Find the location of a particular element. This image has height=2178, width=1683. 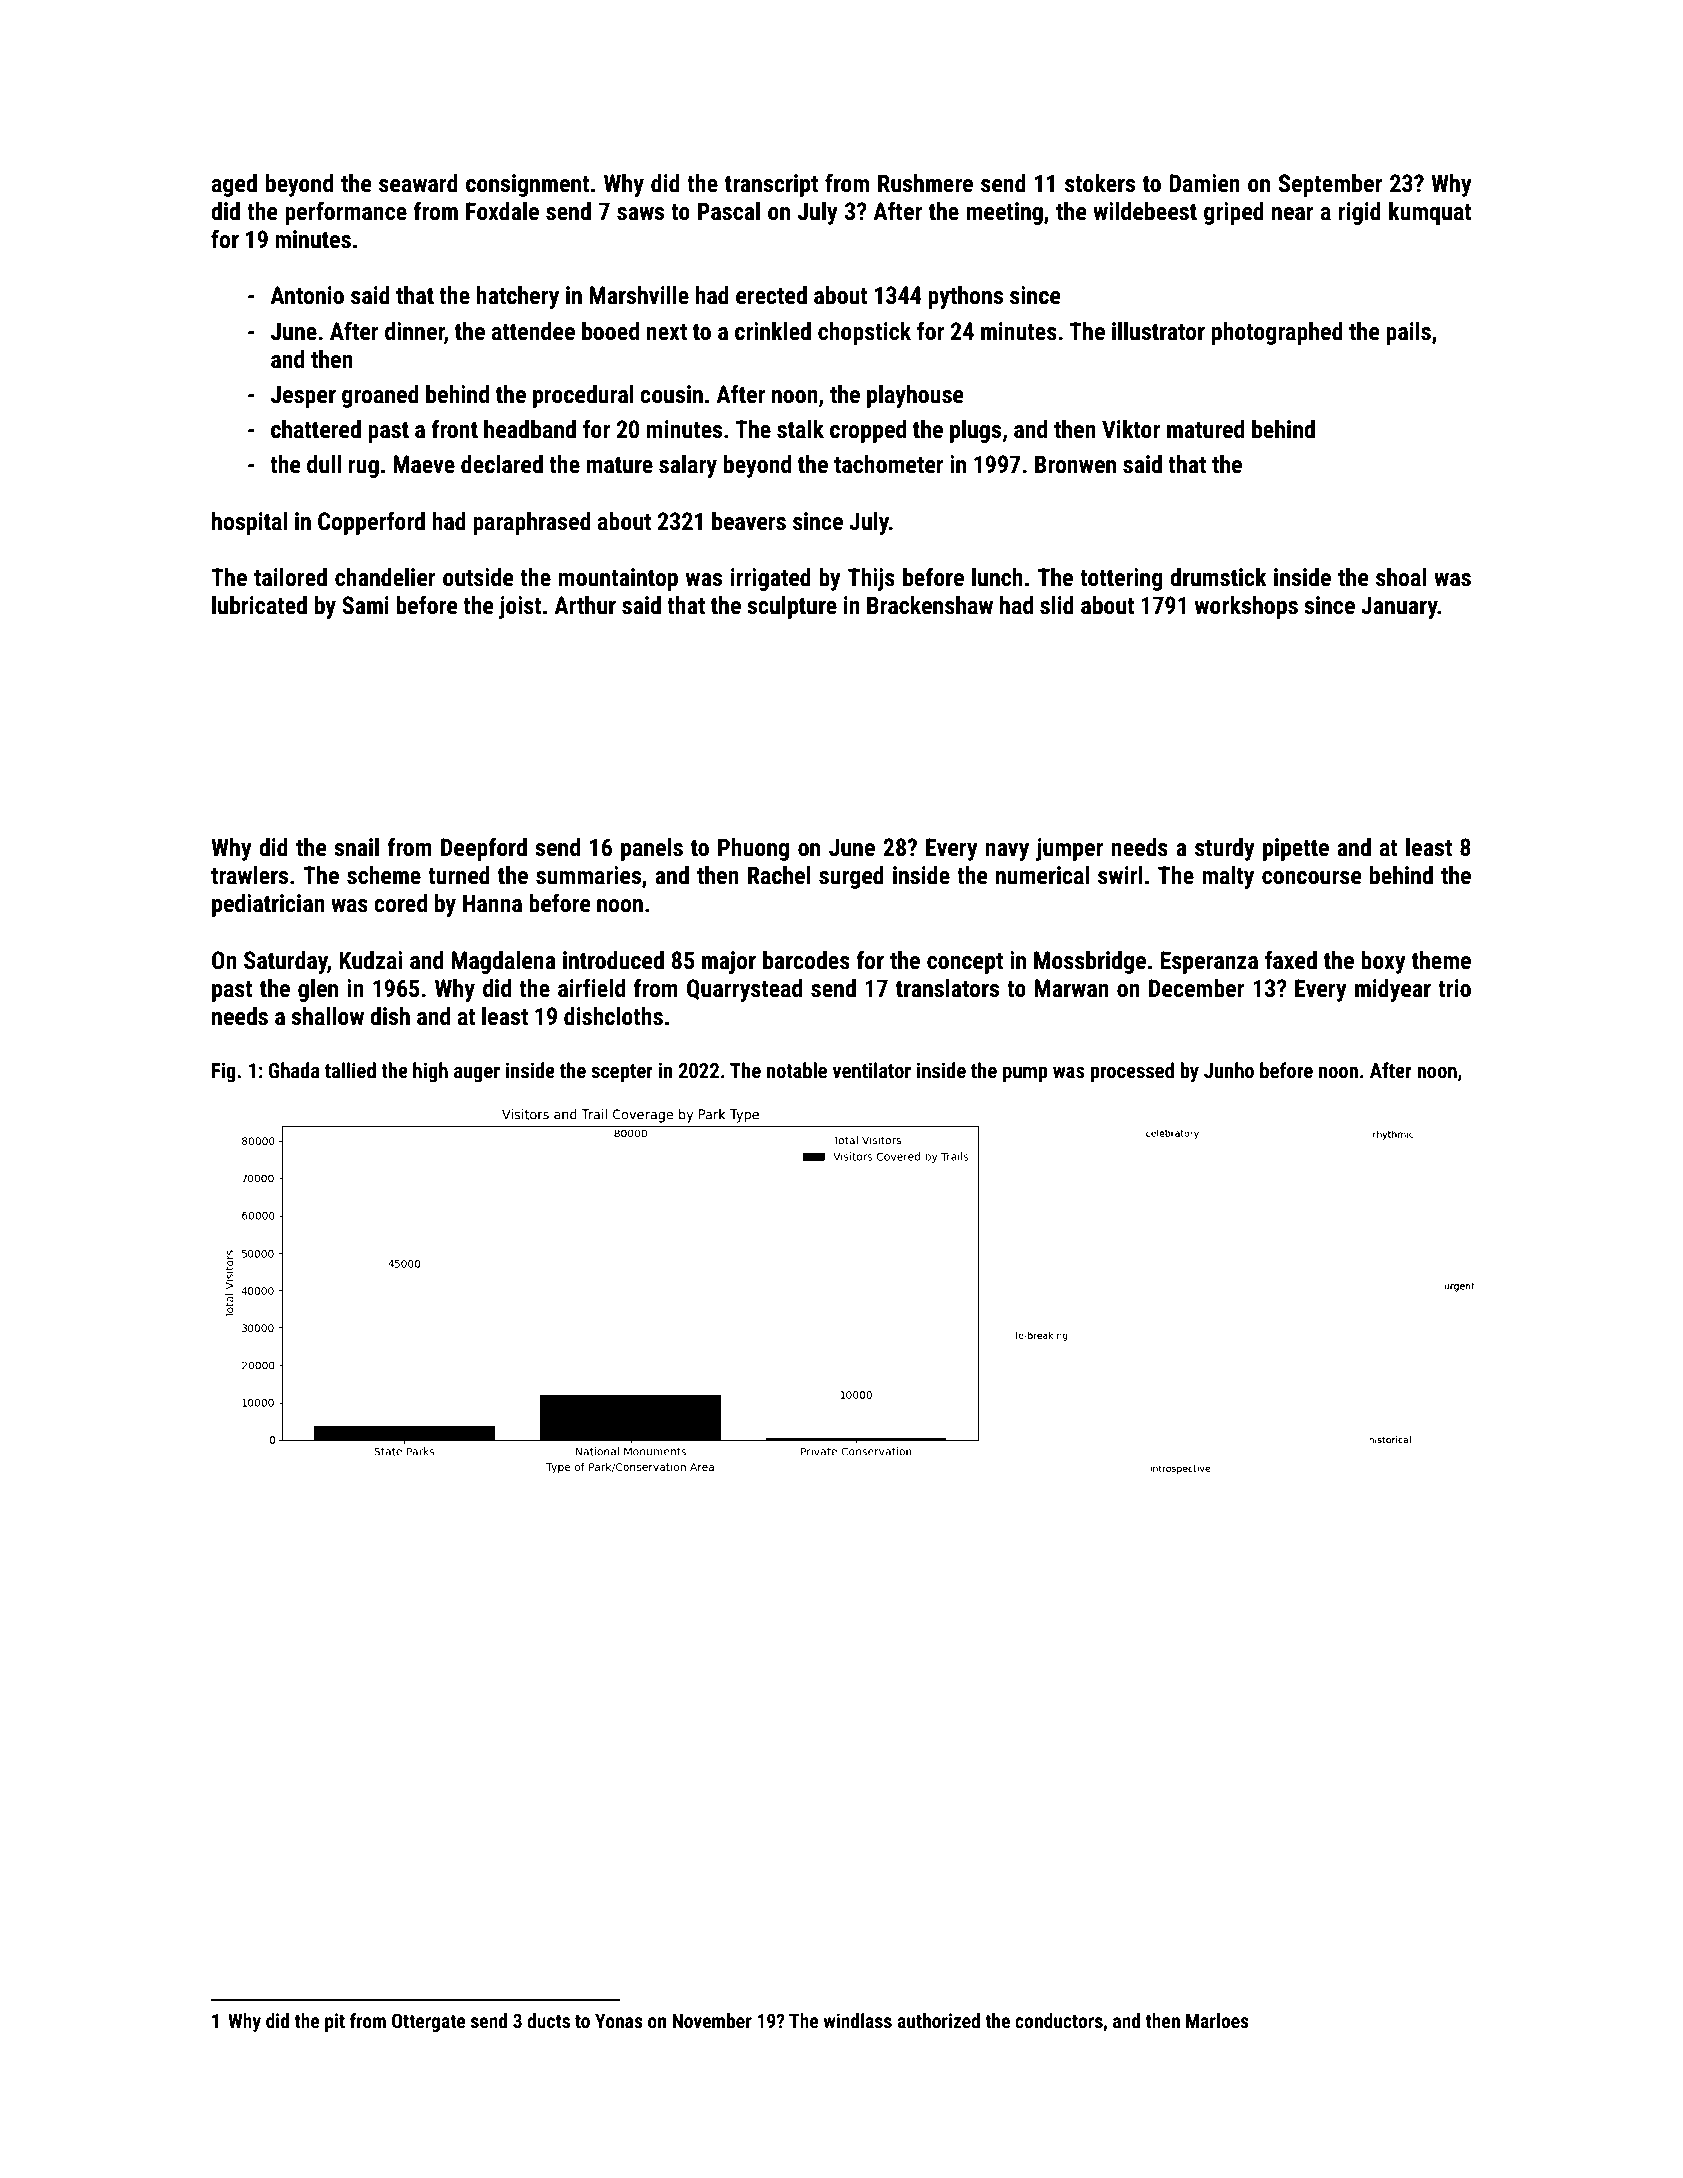

navy is located at coordinates (1007, 852).
